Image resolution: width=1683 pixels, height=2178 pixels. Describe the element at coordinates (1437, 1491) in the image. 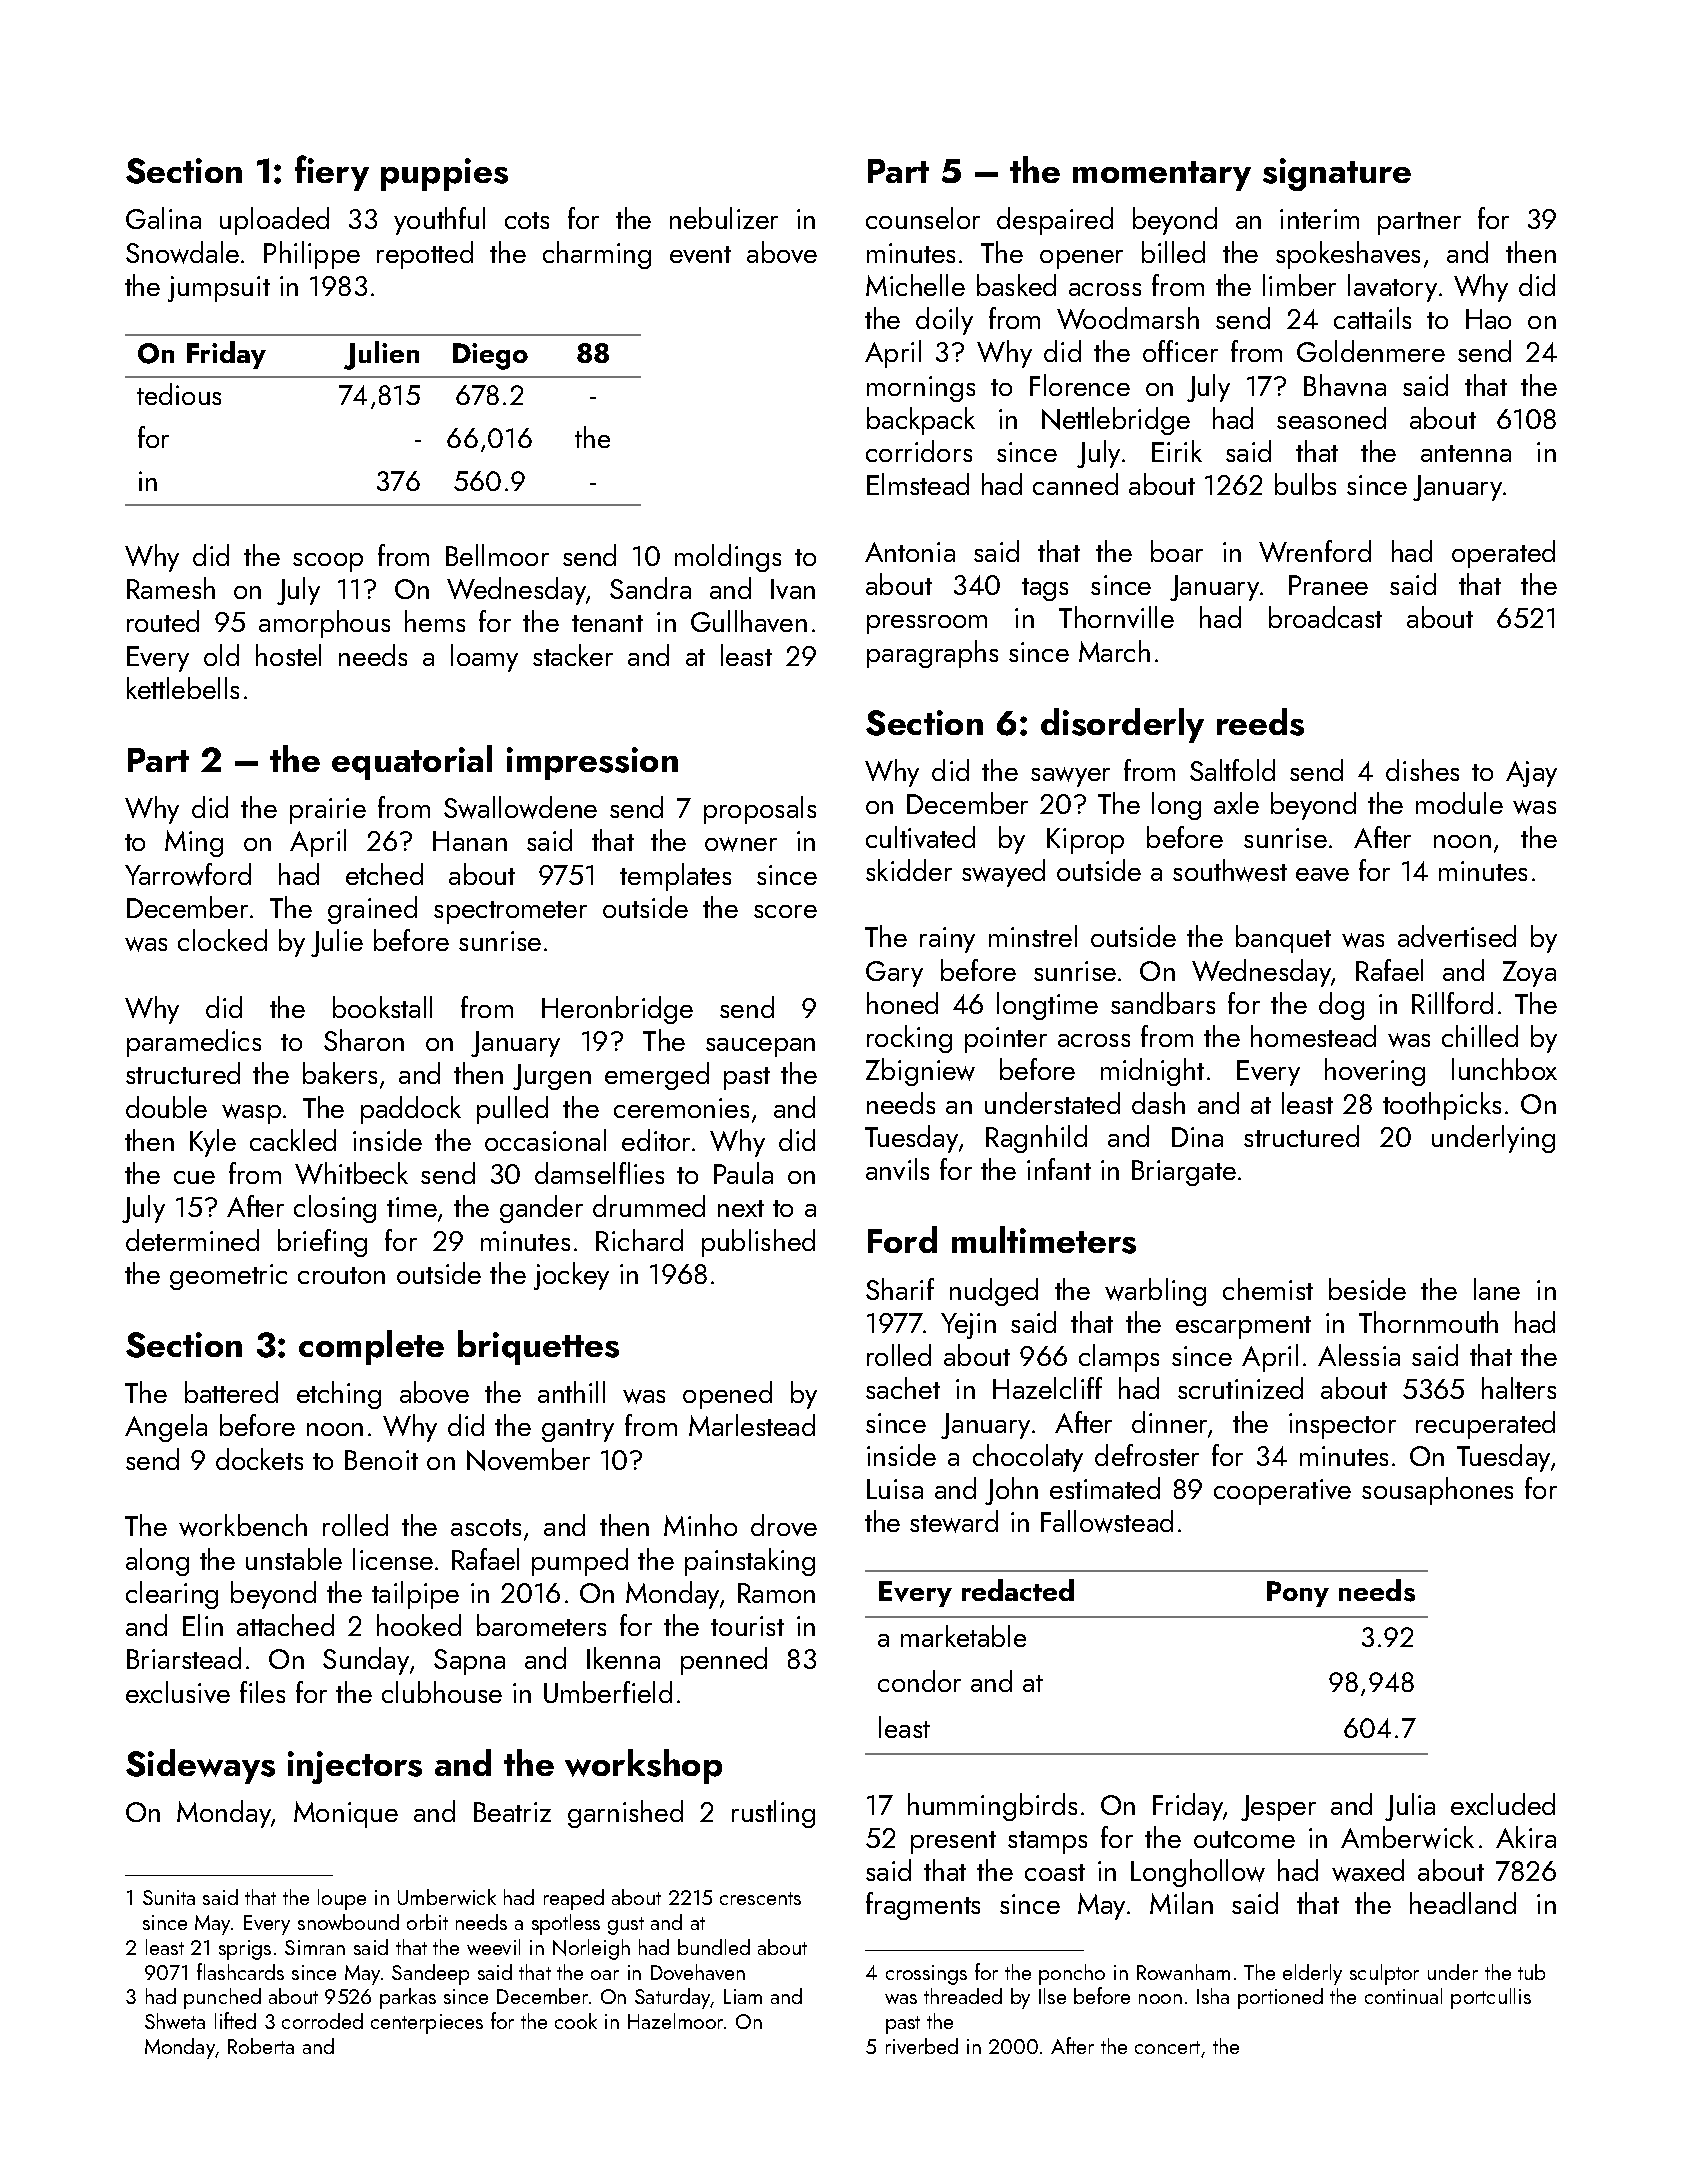

I see `sousaphones` at that location.
